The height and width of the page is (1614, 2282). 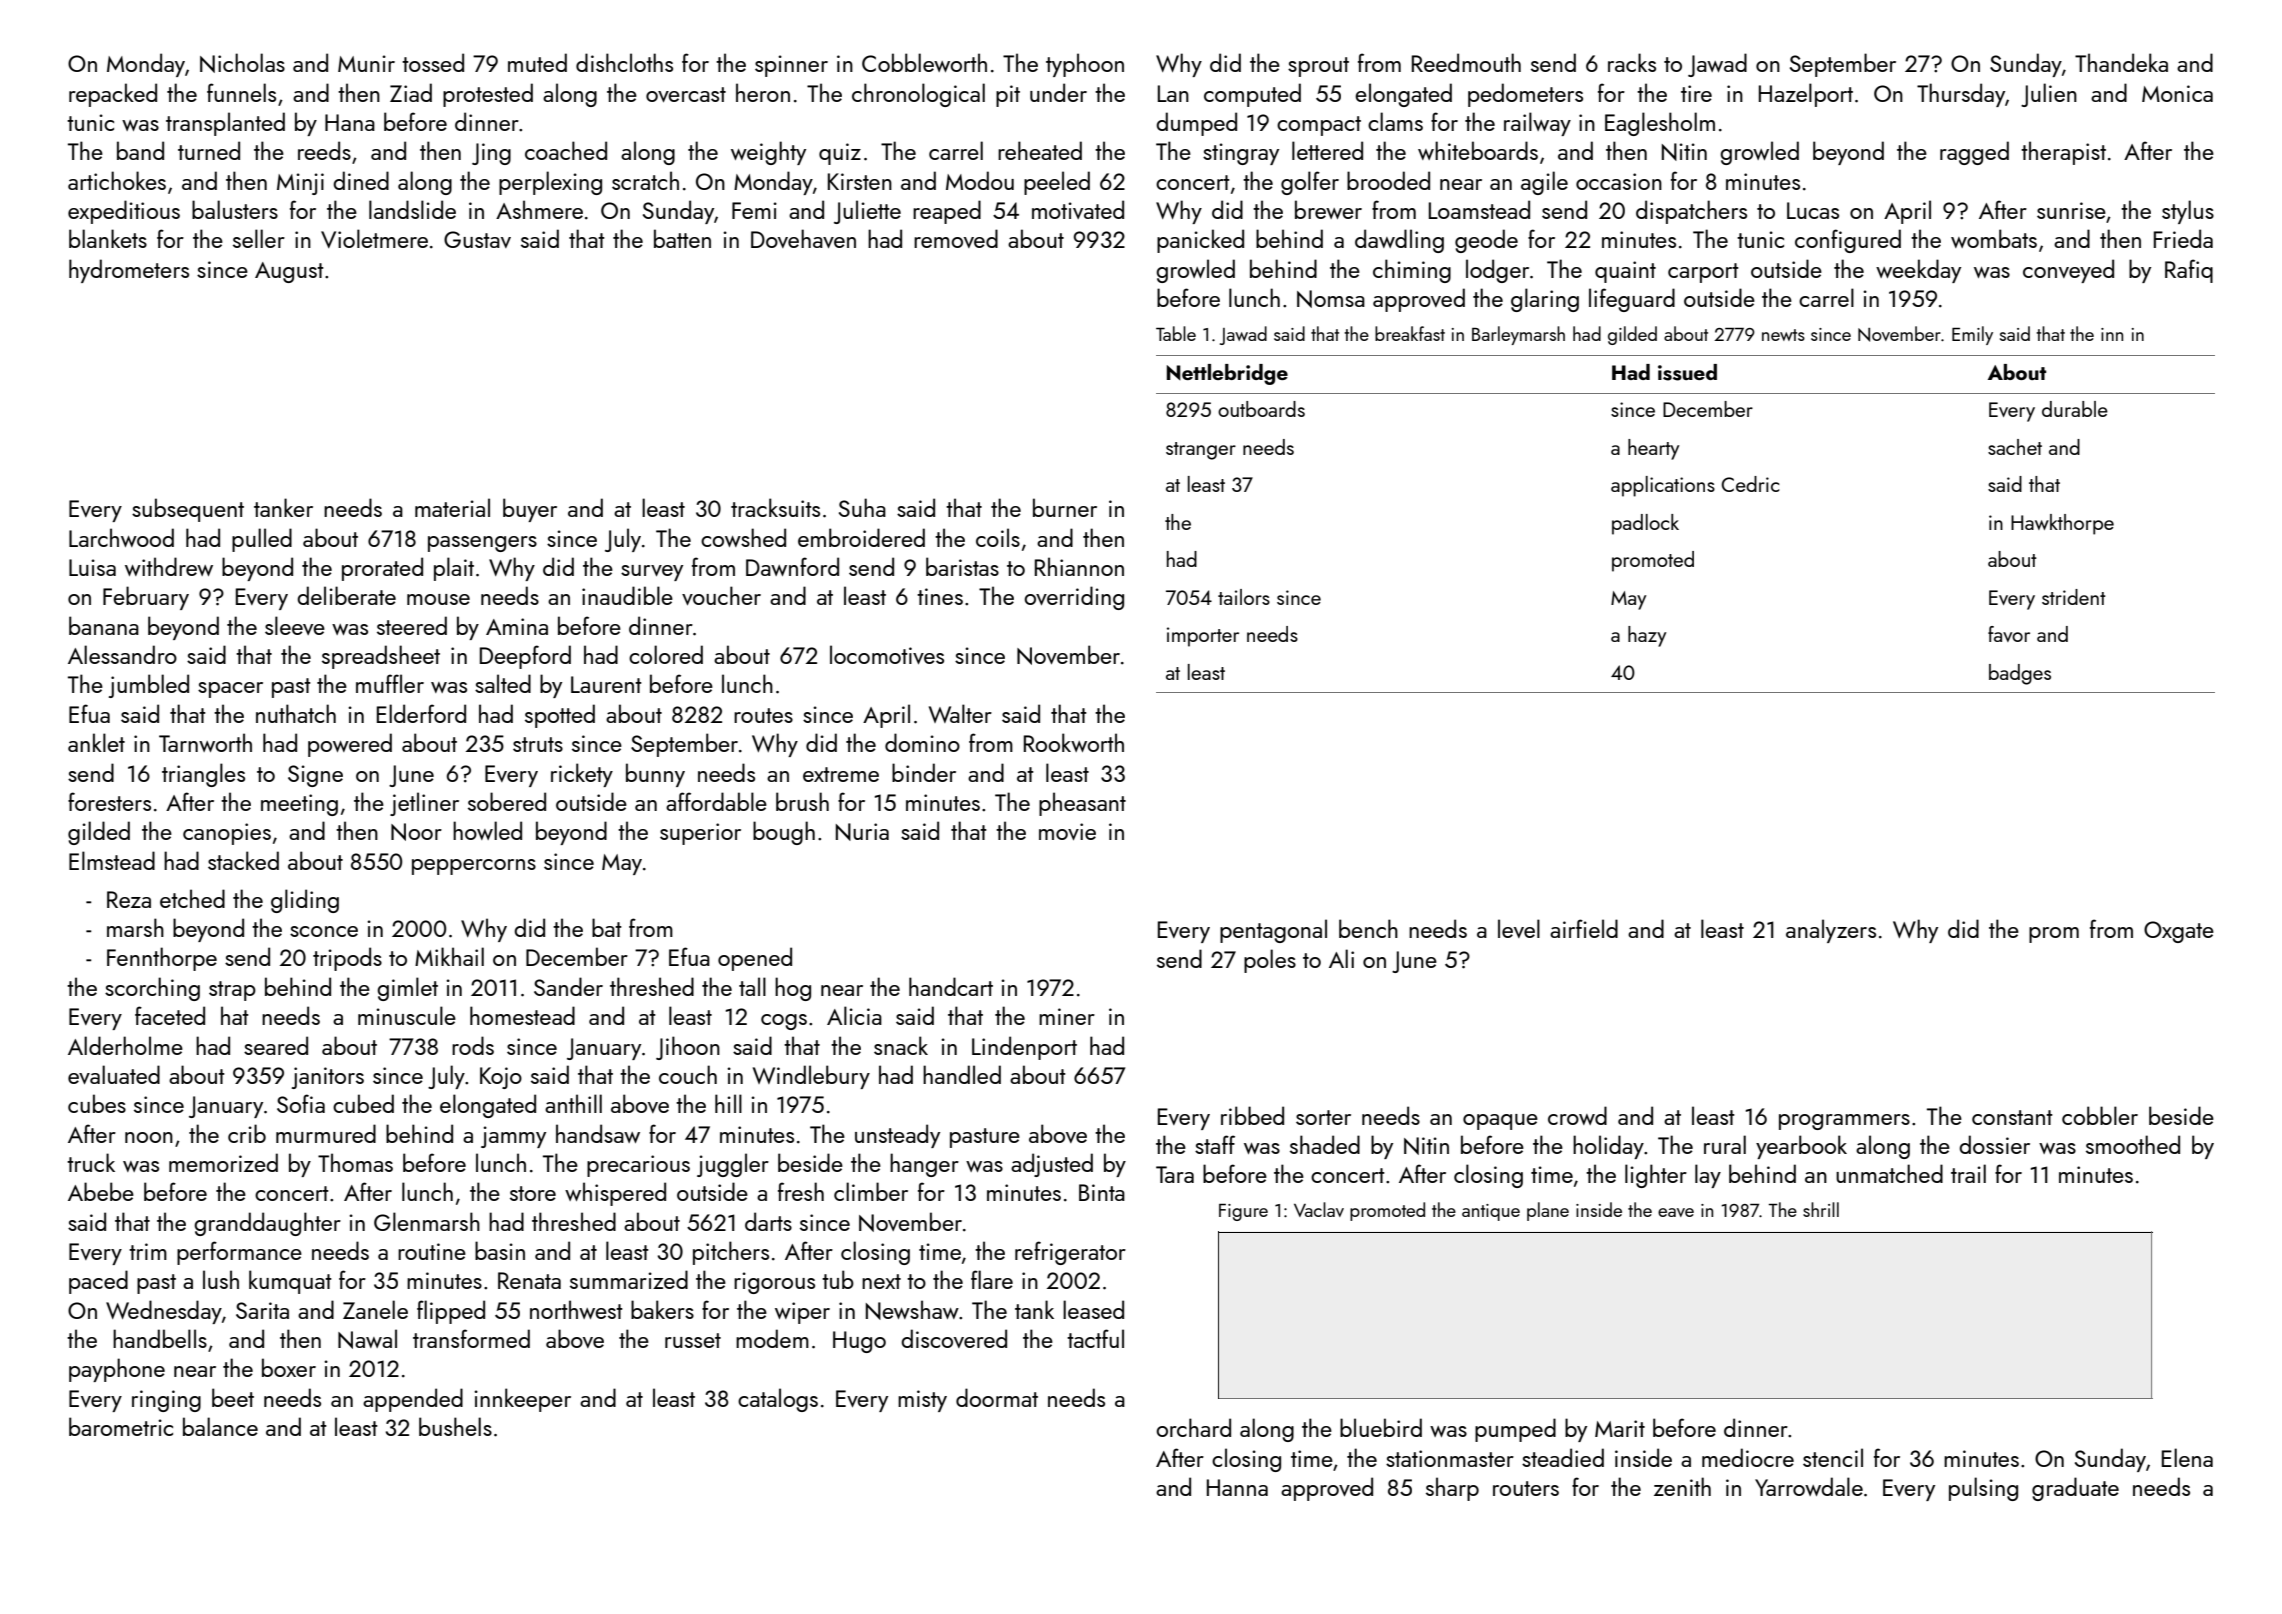 What do you see at coordinates (537, 62) in the page?
I see `muted` at bounding box center [537, 62].
